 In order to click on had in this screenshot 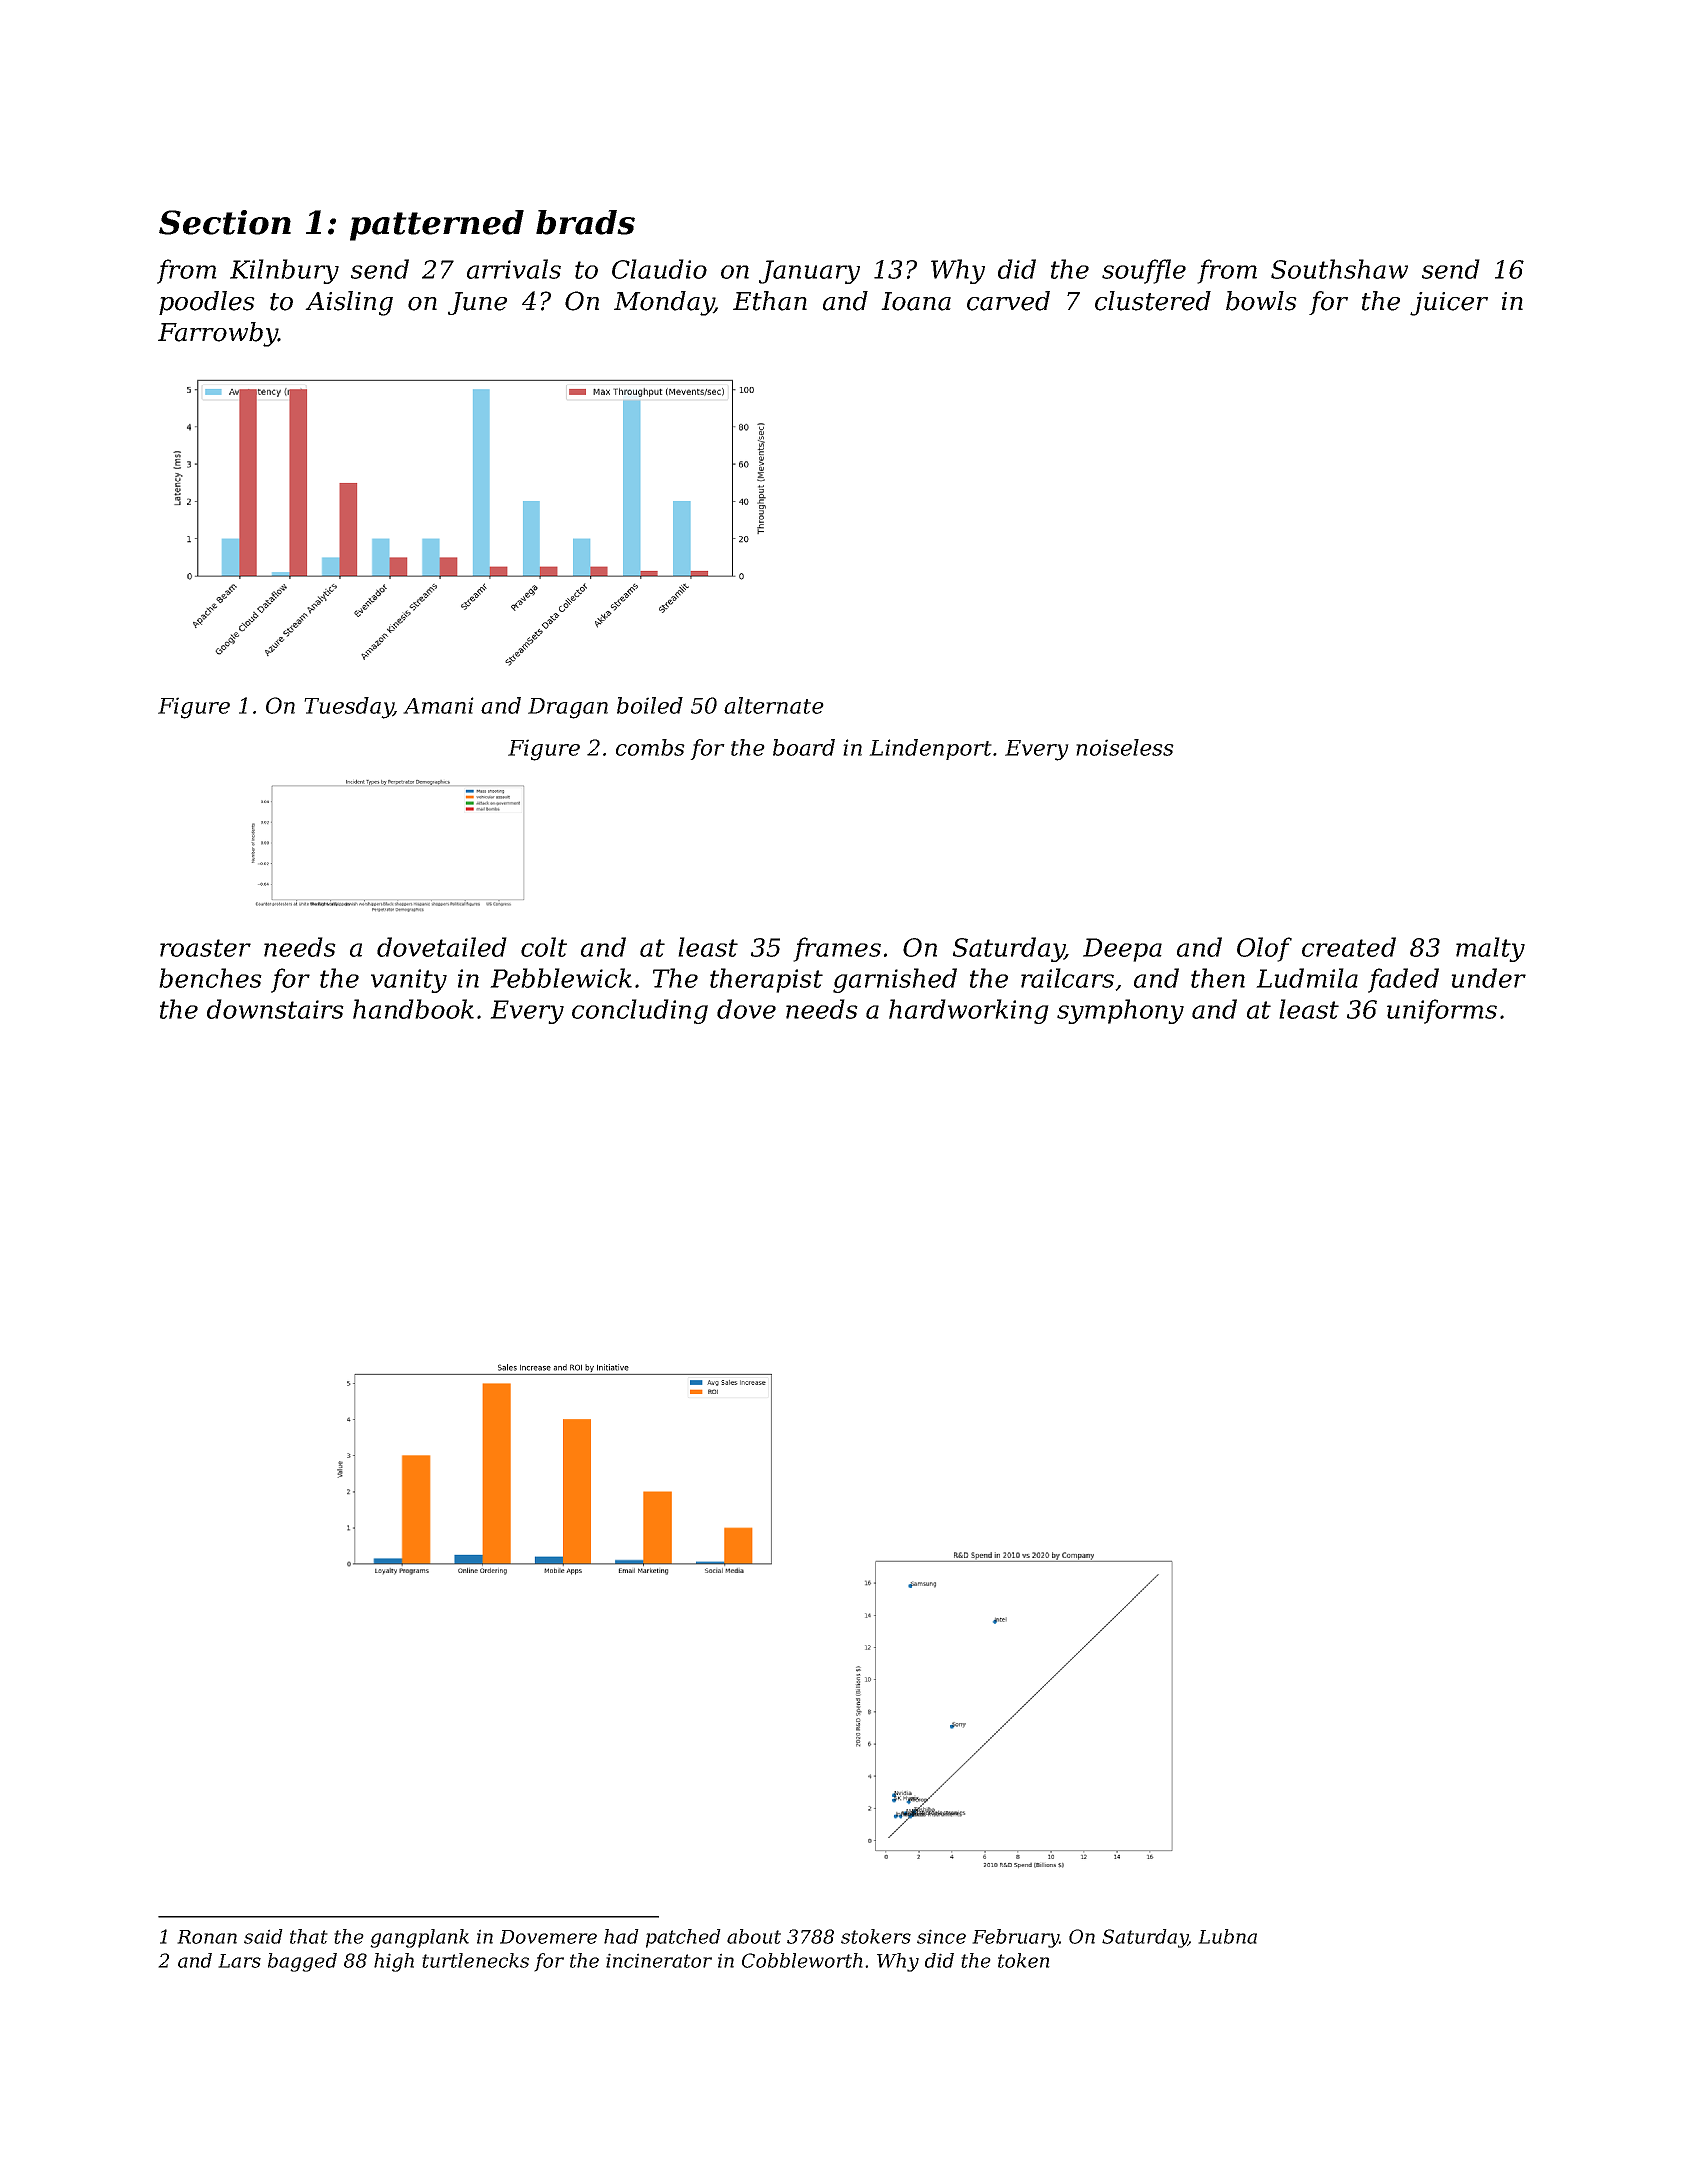, I will do `click(621, 1936)`.
